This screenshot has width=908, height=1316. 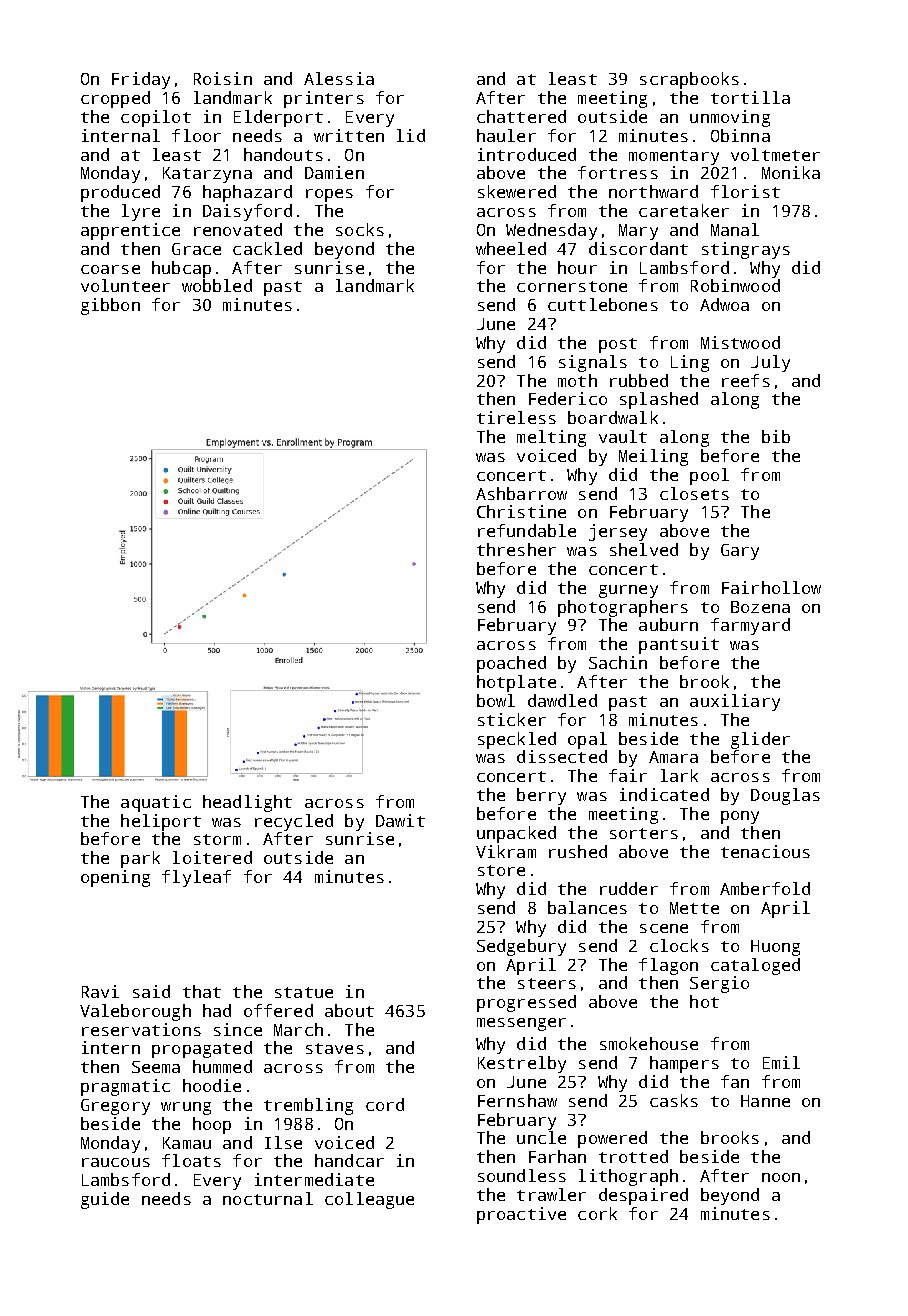 What do you see at coordinates (597, 1213) in the screenshot?
I see `cork` at bounding box center [597, 1213].
